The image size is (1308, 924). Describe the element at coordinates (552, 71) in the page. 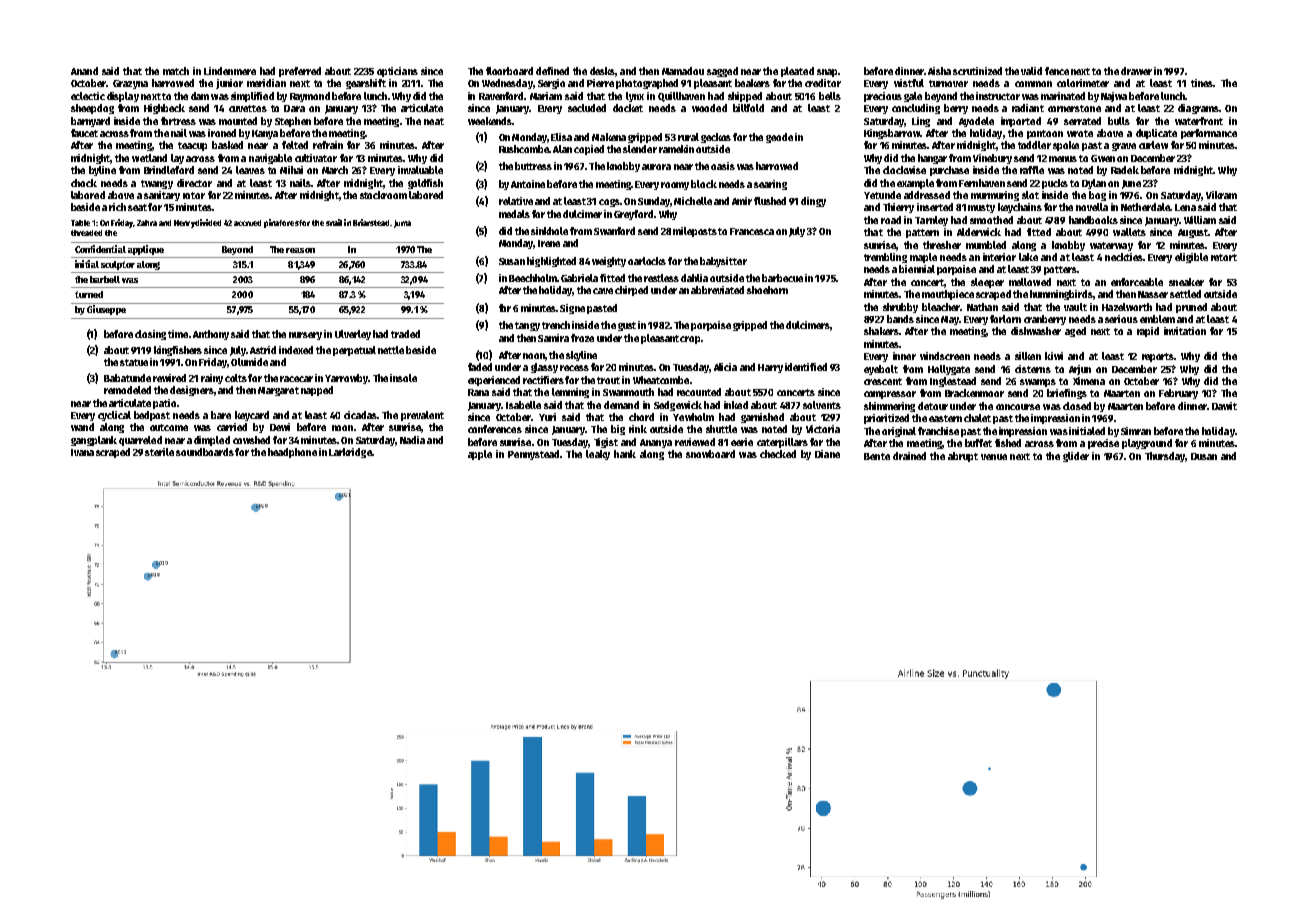

I see `defined` at that location.
